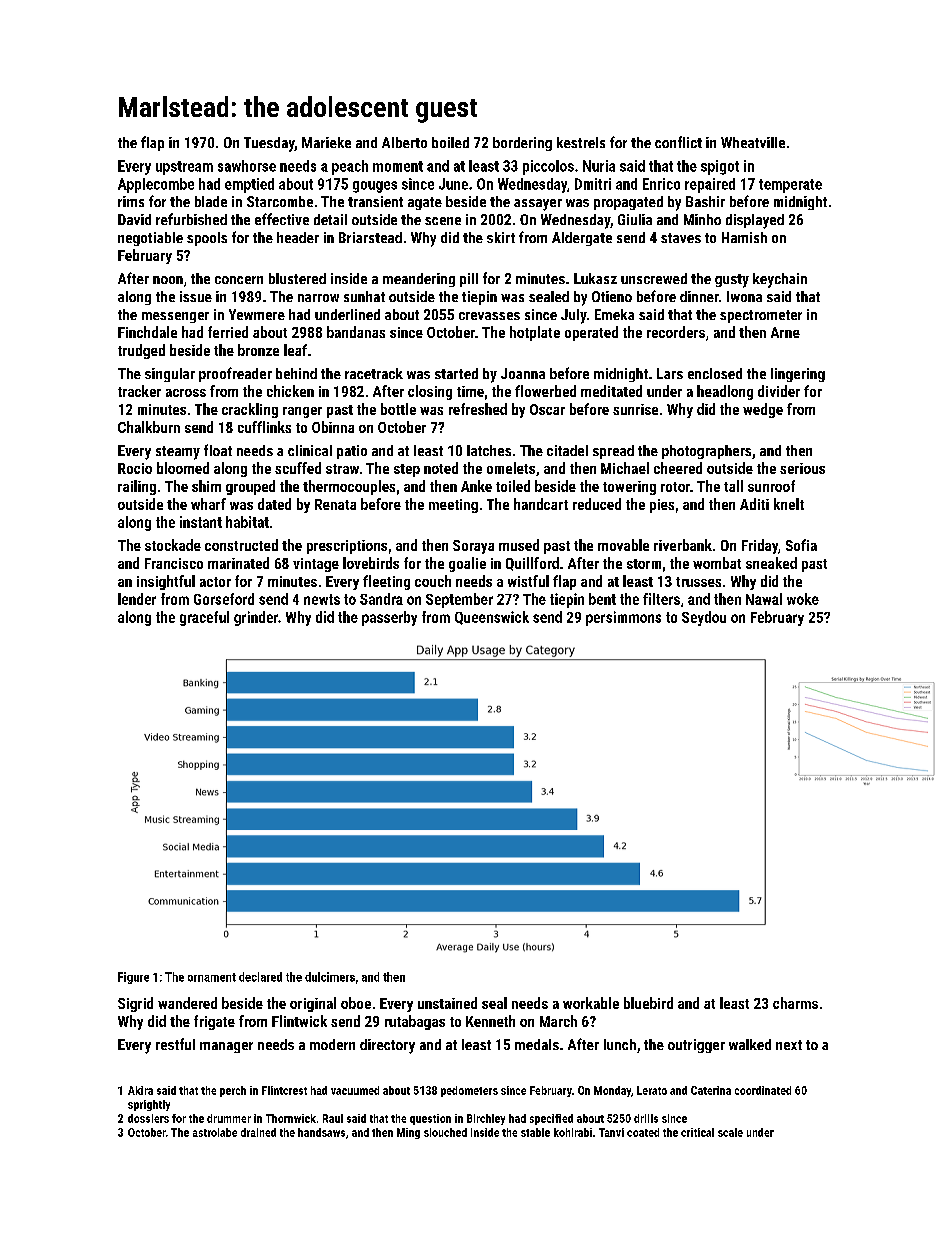  I want to click on Marieke, so click(326, 142).
